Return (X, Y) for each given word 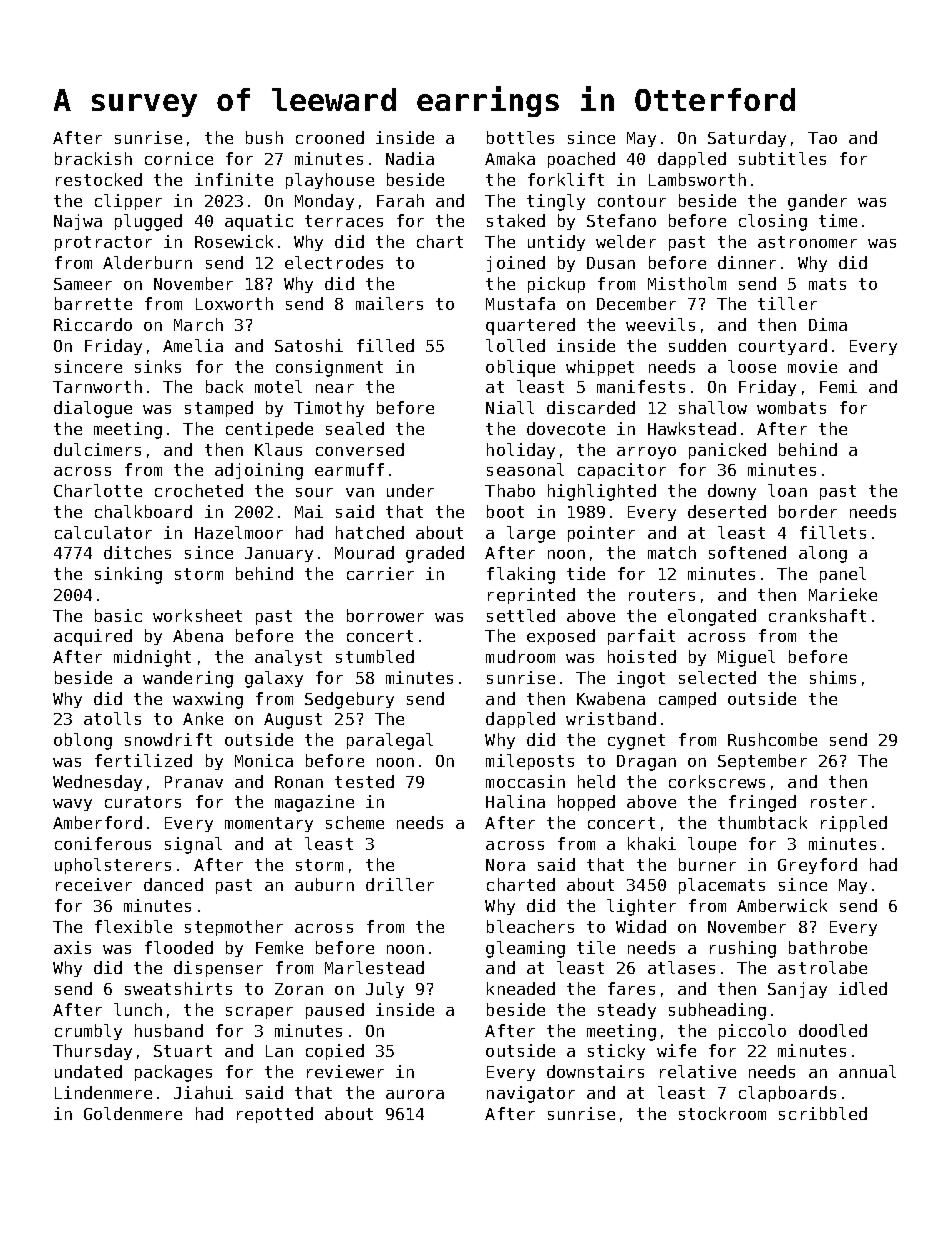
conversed (360, 449)
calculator (103, 532)
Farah (400, 200)
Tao (822, 138)
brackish (93, 158)
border (808, 511)
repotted (275, 1115)
